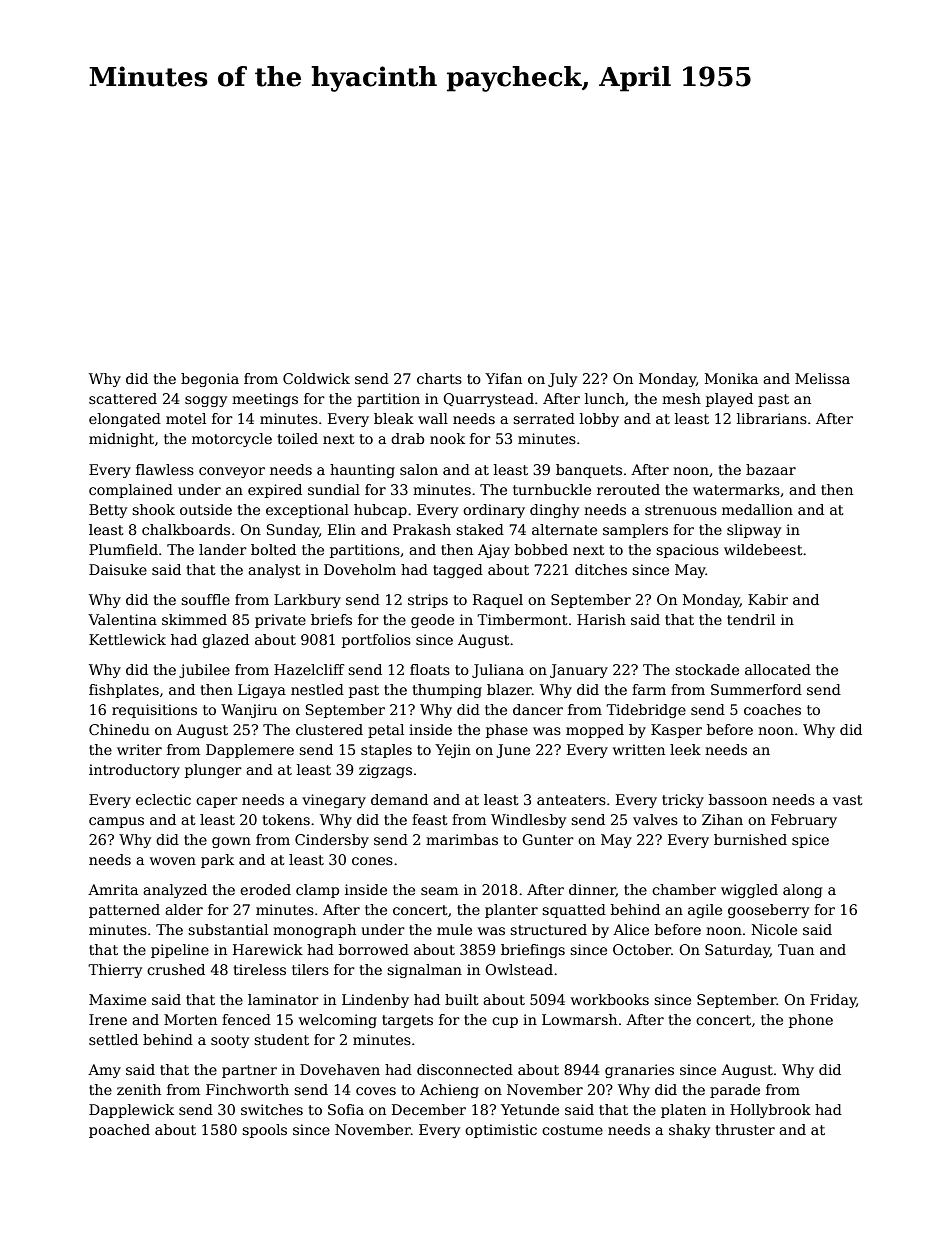 This image has width=952, height=1233. Describe the element at coordinates (822, 378) in the image. I see `Melissa` at that location.
